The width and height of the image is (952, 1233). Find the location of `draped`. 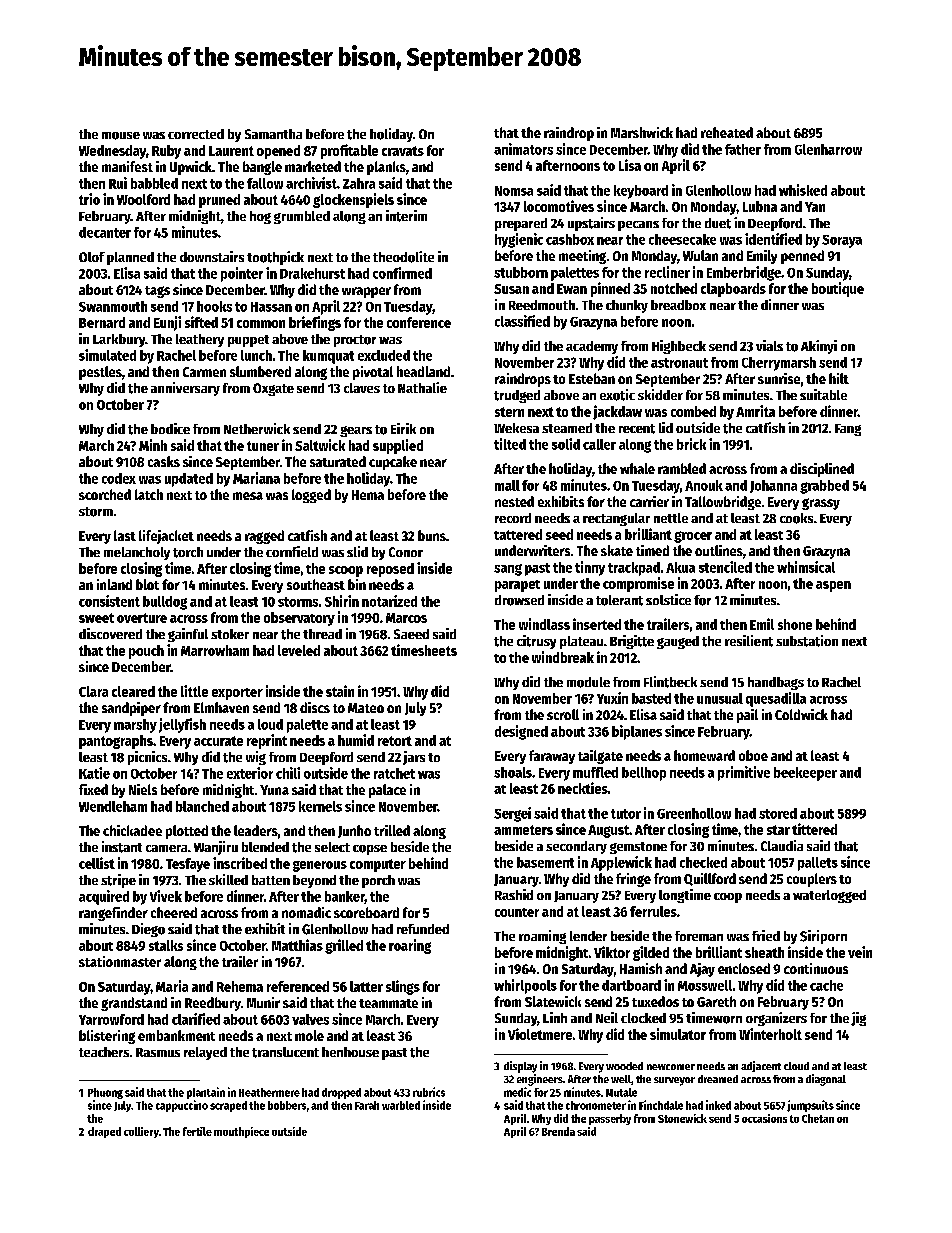

draped is located at coordinates (104, 1132).
